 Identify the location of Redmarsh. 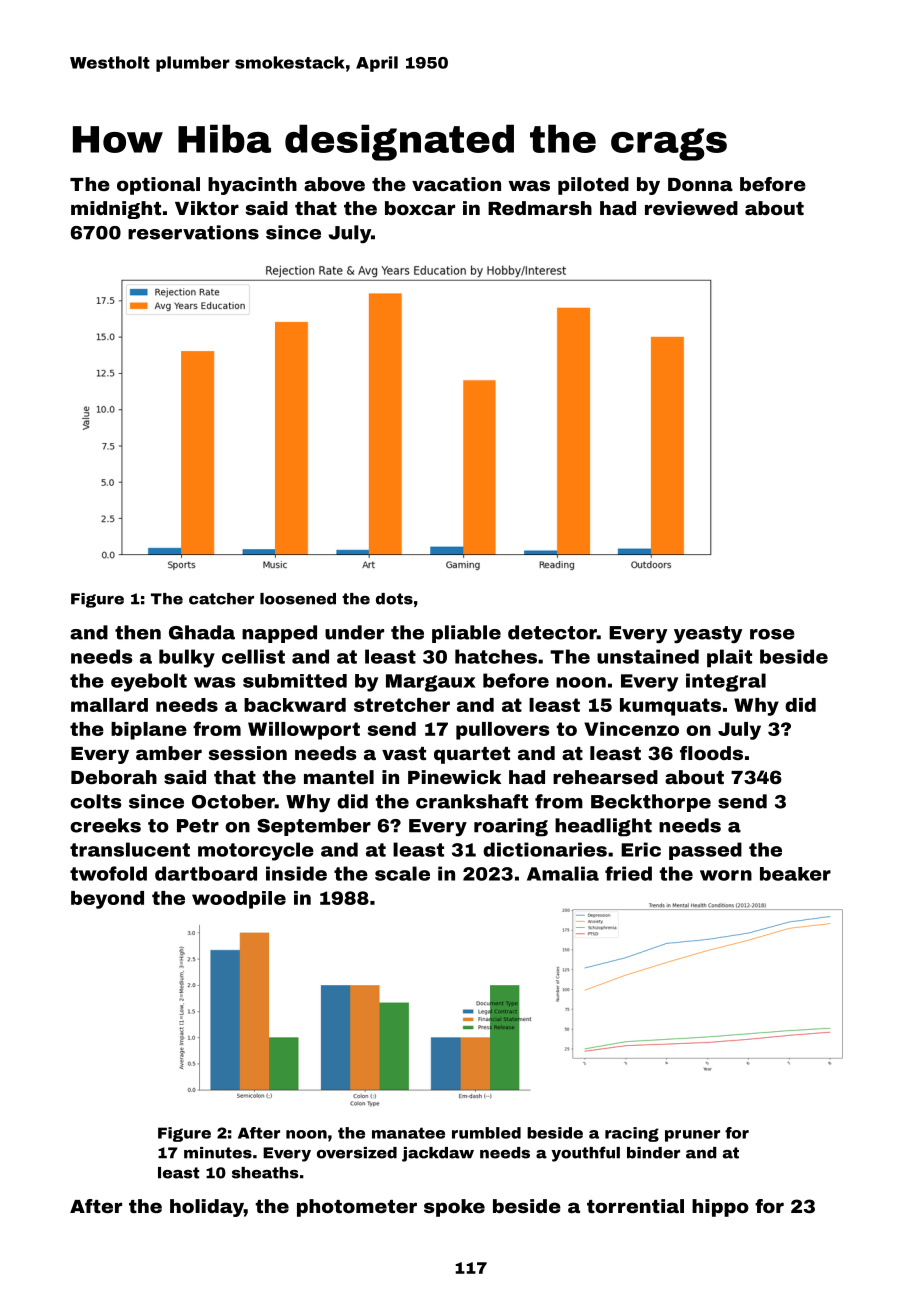
(540, 208).
